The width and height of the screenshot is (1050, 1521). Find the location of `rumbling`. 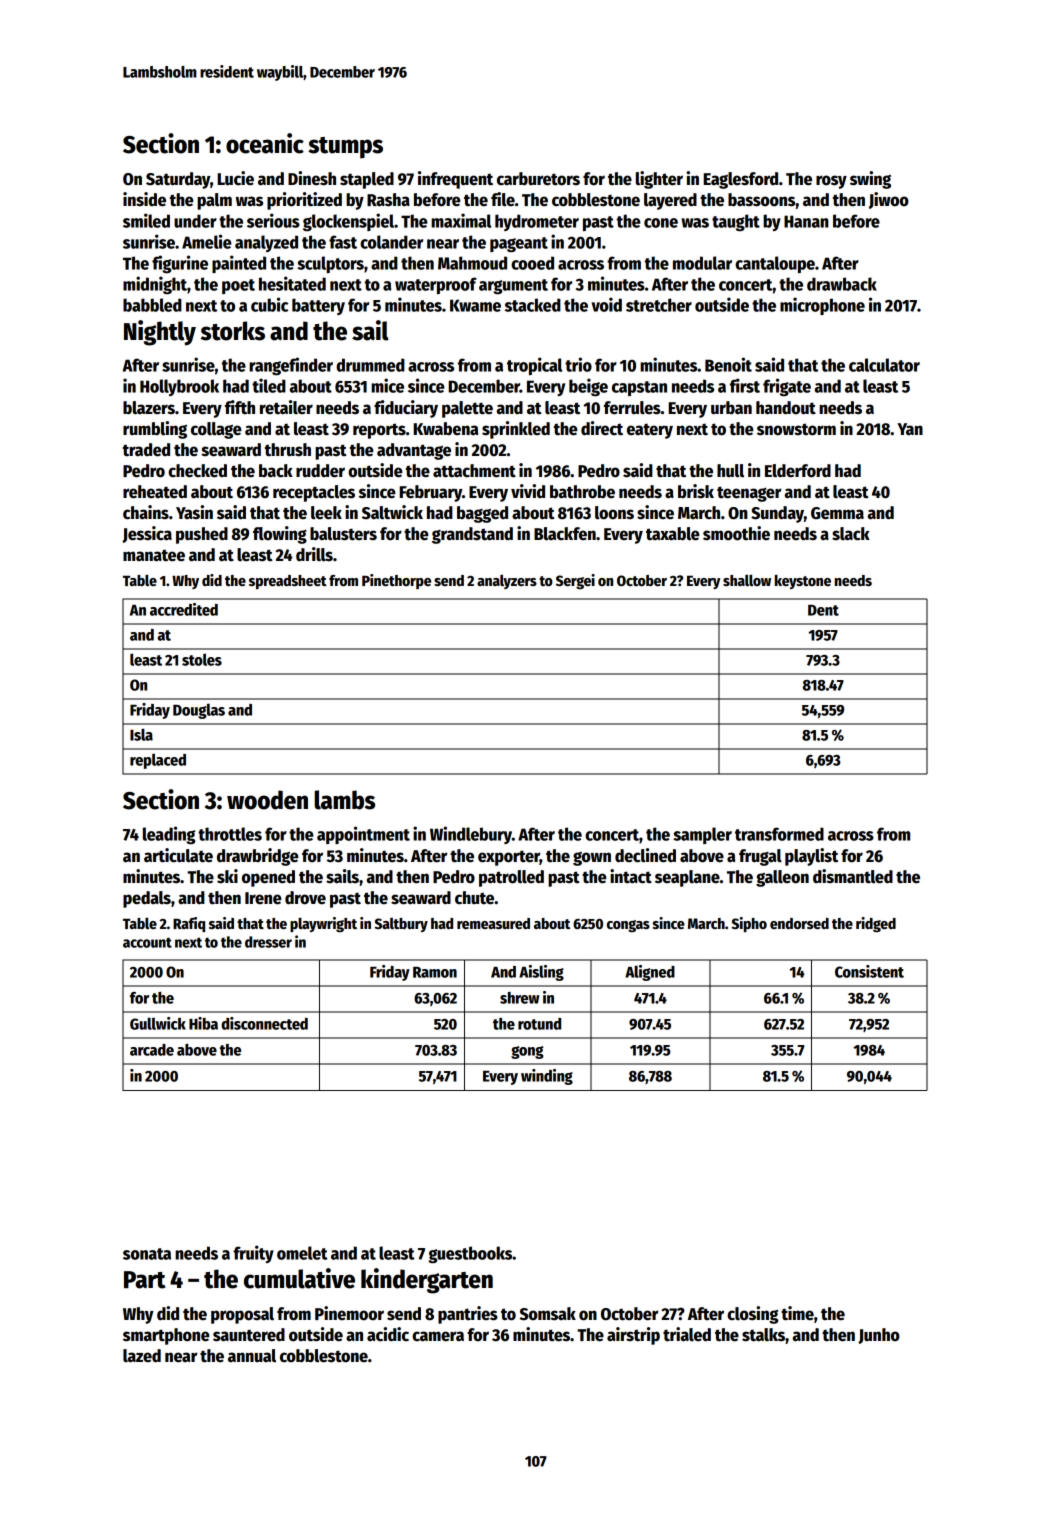

rumbling is located at coordinates (155, 430).
